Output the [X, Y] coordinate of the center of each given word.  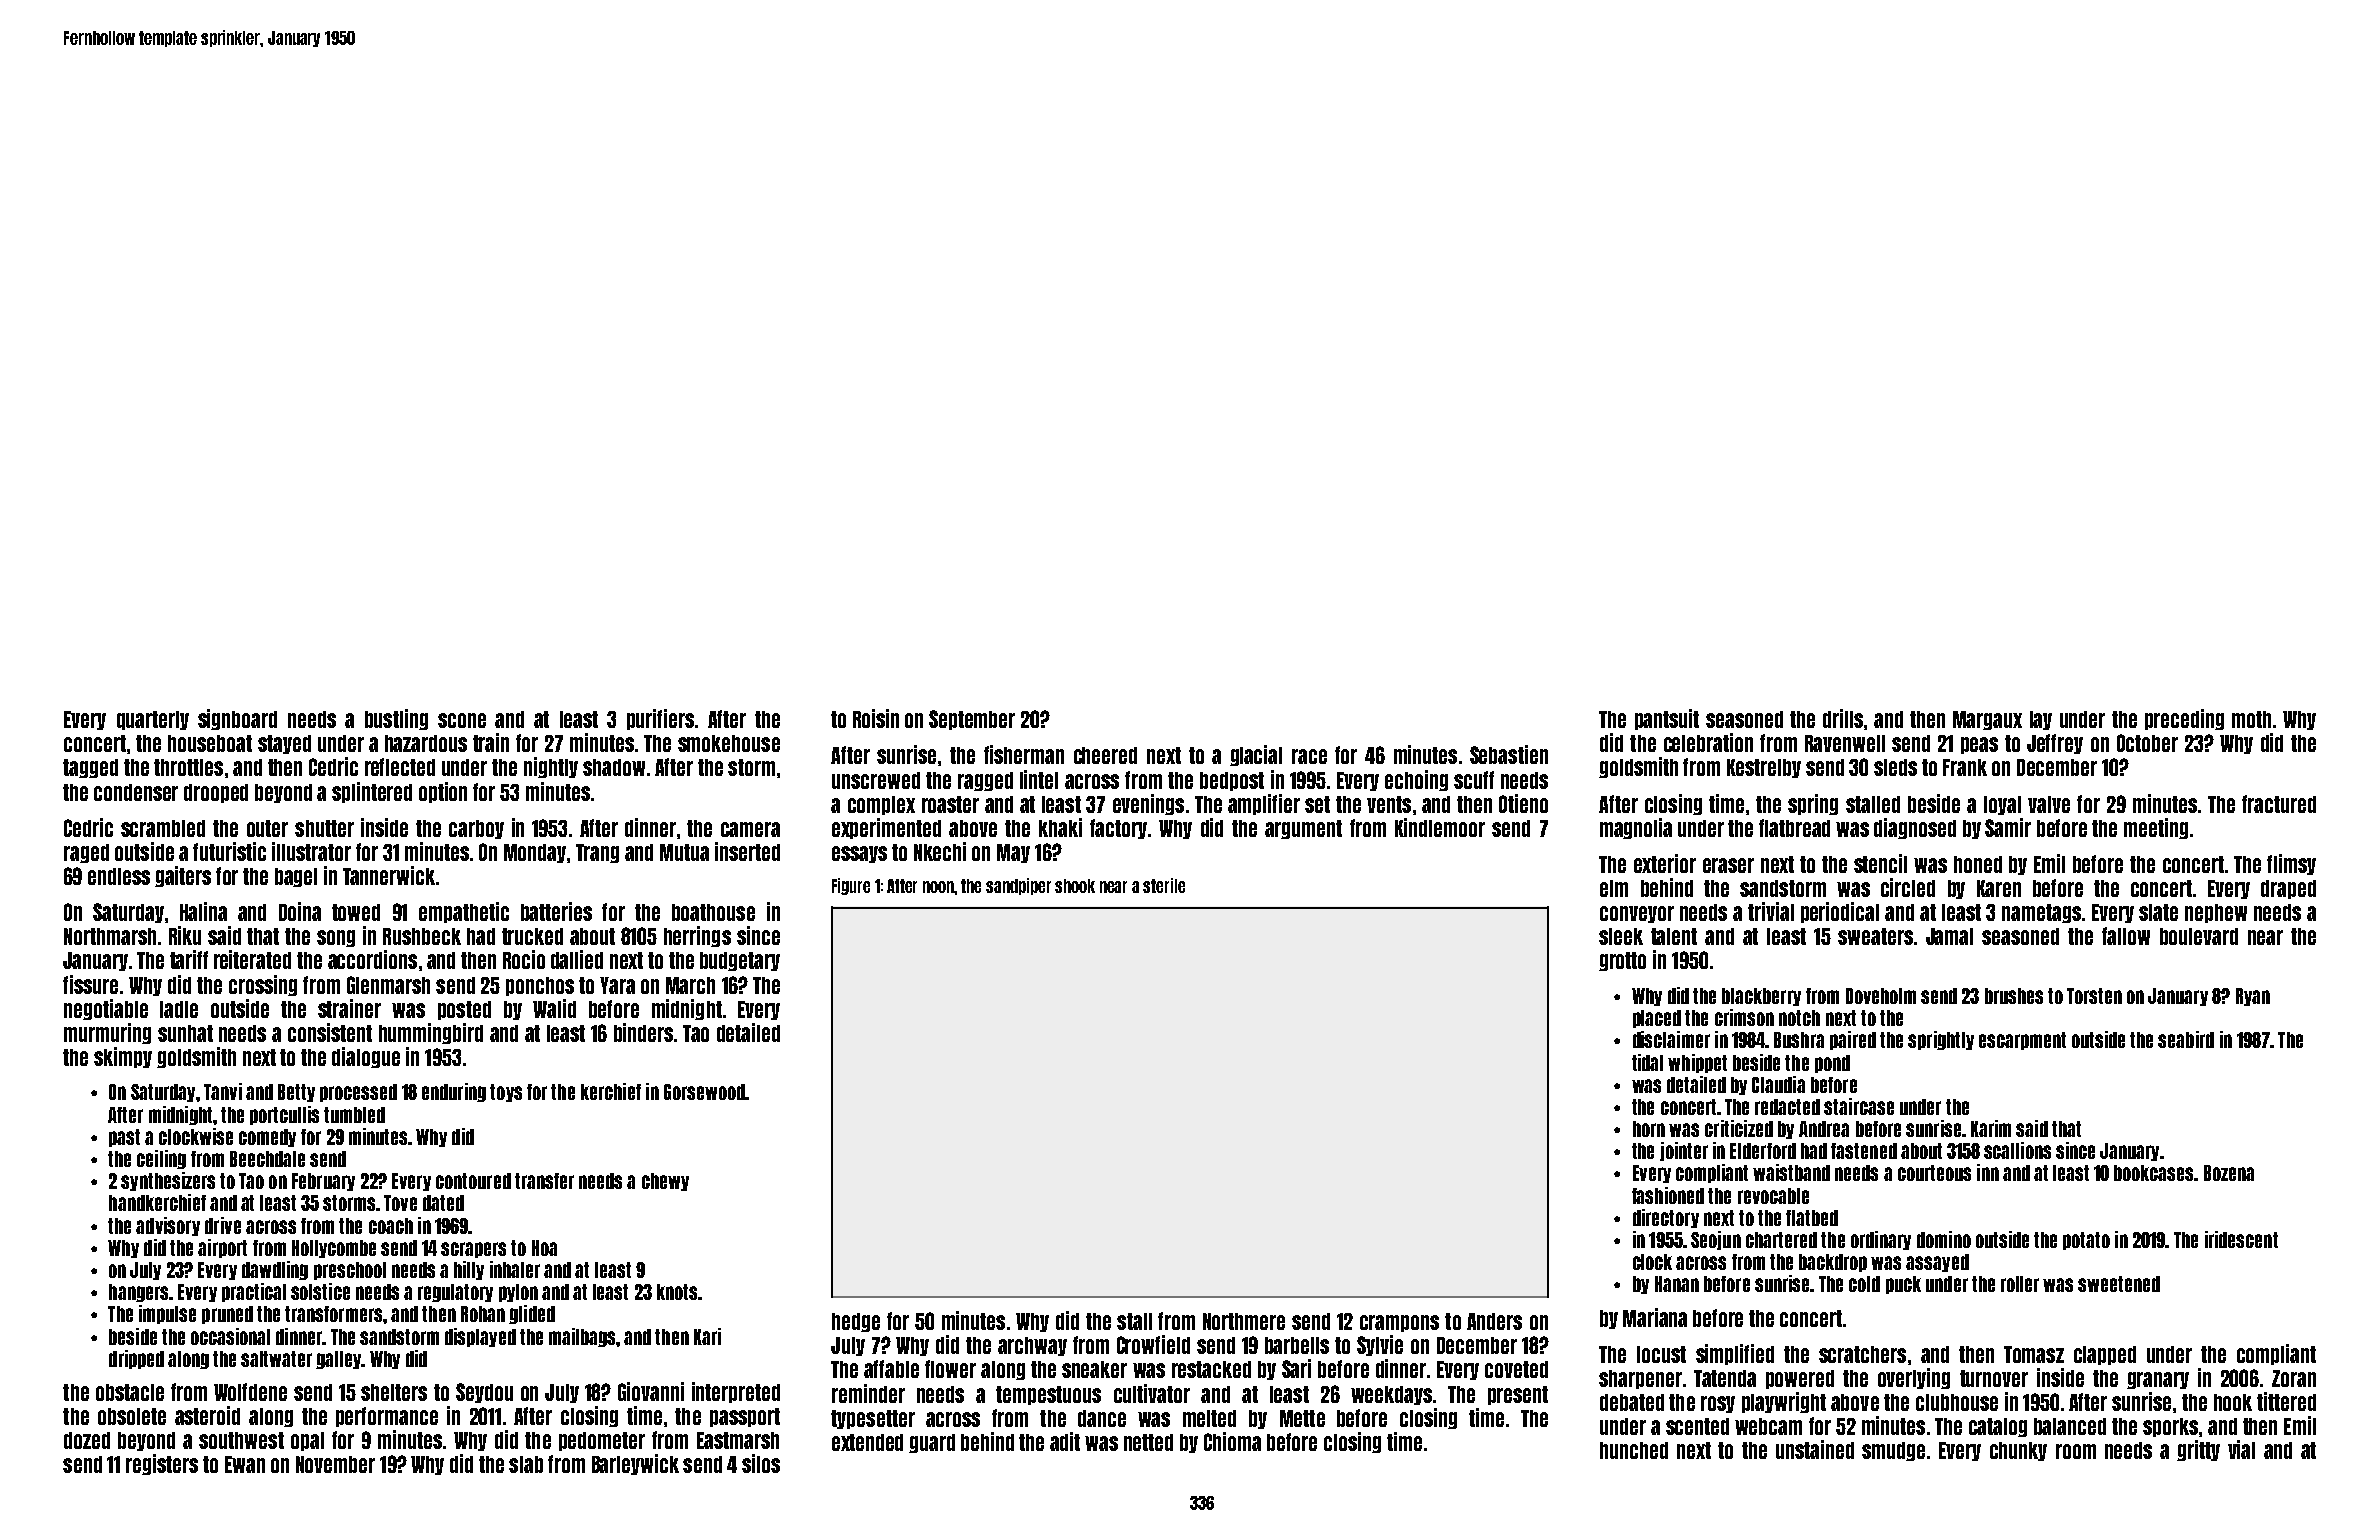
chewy [665, 1182]
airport [222, 1248]
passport [745, 1417]
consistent [330, 1032]
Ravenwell [1845, 743]
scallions [2017, 1150]
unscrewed [876, 780]
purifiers [660, 719]
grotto [1622, 961]
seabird [2186, 1039]
